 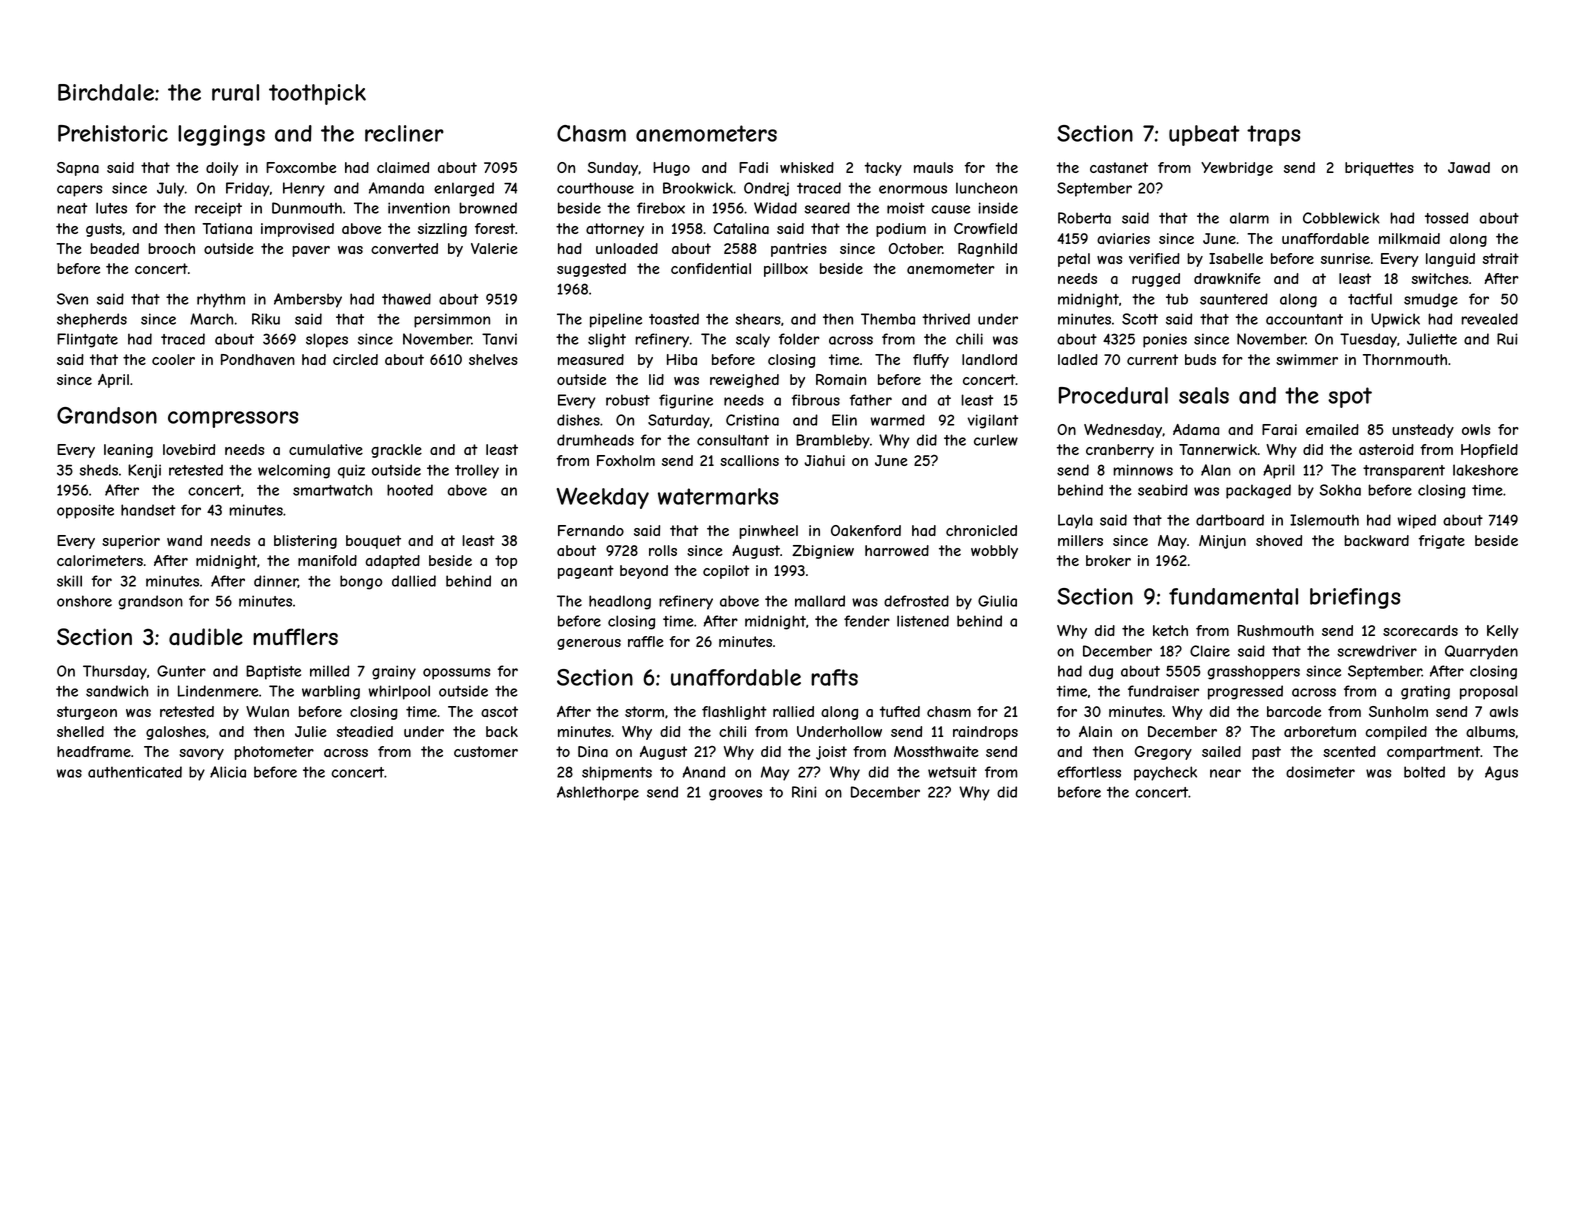 What do you see at coordinates (228, 772) in the screenshot?
I see `Alicia` at bounding box center [228, 772].
